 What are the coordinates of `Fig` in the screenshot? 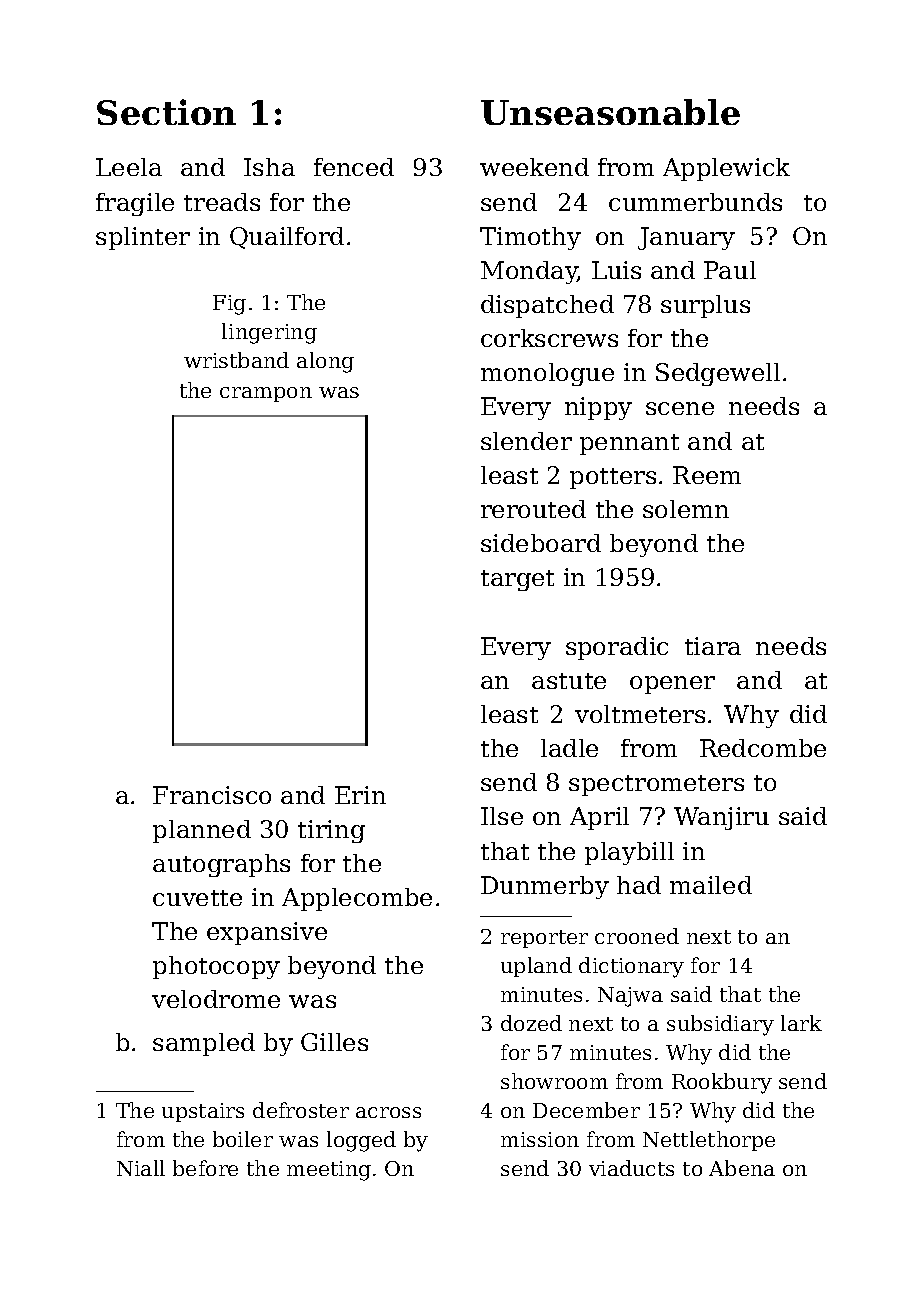 It's located at (229, 305).
